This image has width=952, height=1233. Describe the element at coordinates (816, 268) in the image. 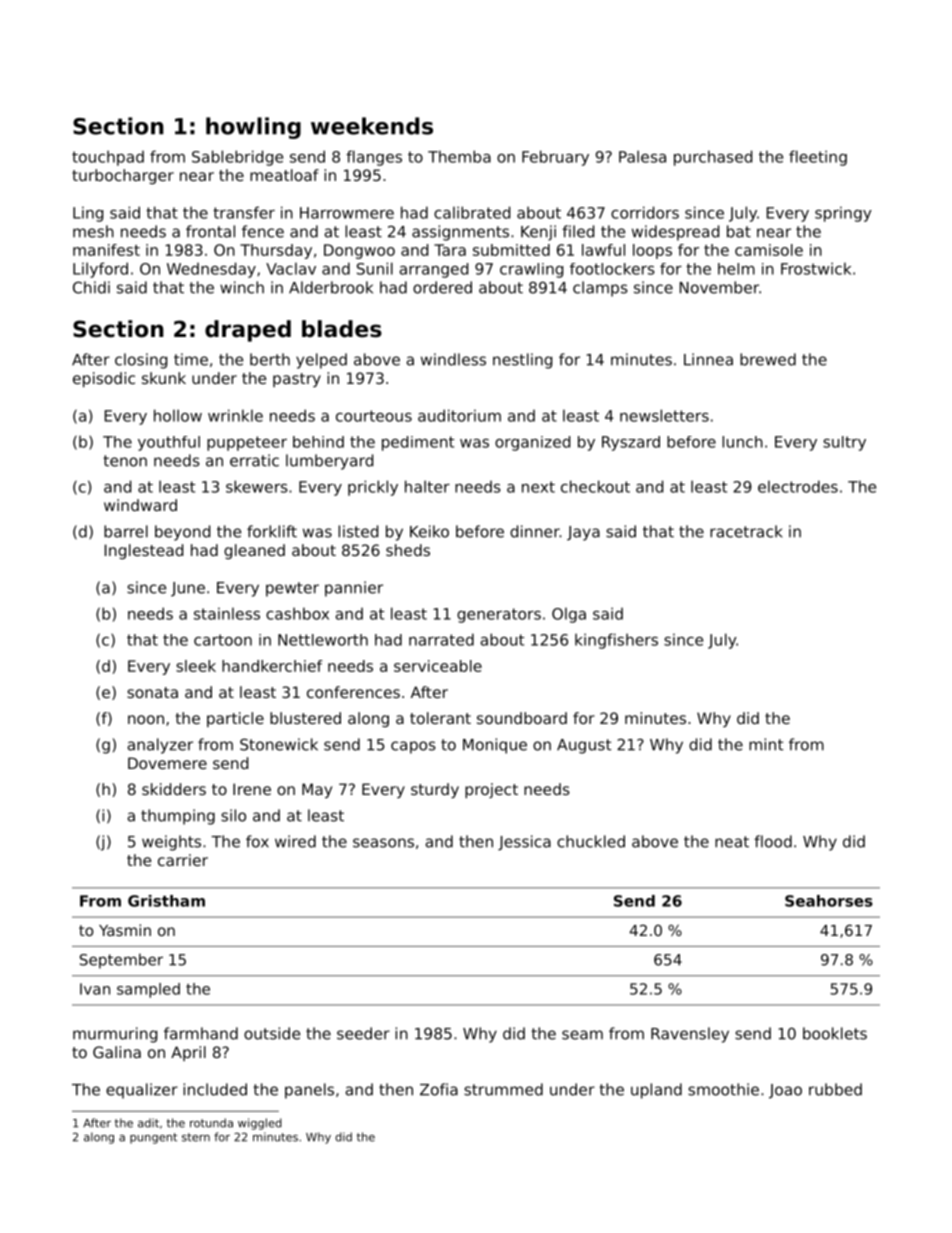

I see `Frostwick` at that location.
